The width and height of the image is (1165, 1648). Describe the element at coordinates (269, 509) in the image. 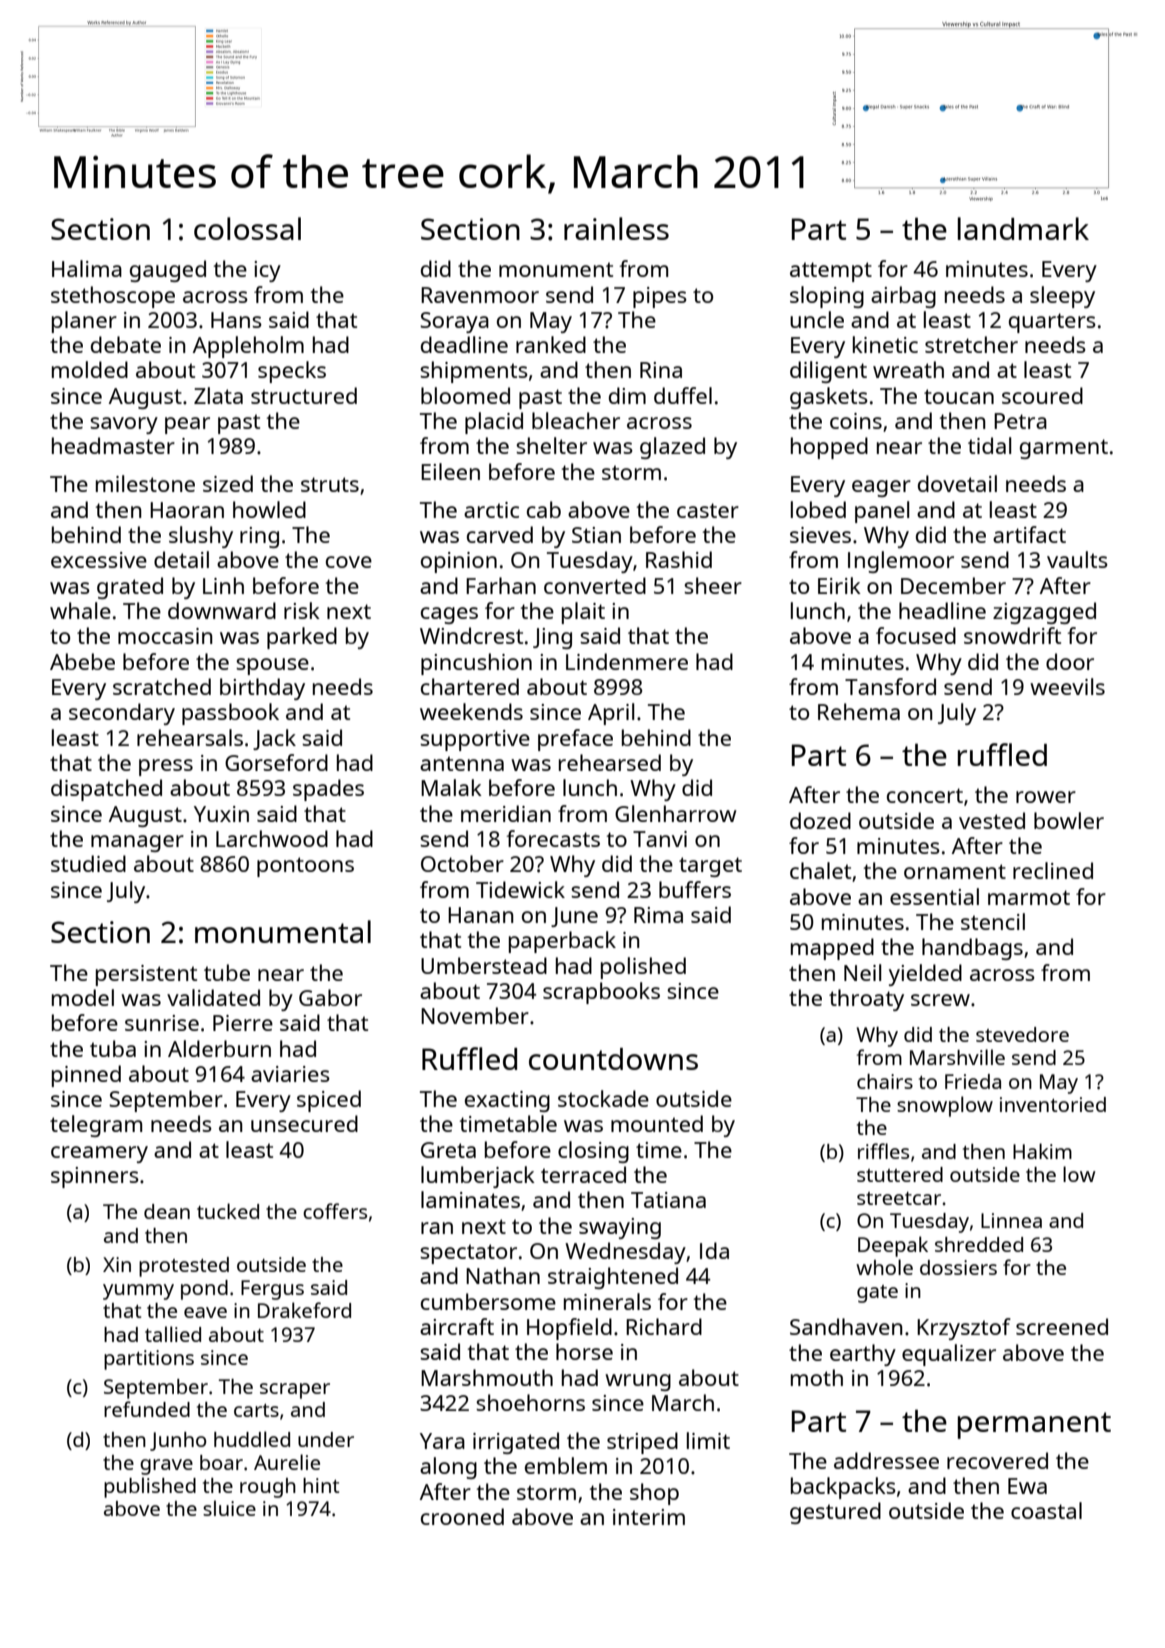

I see `howled` at that location.
